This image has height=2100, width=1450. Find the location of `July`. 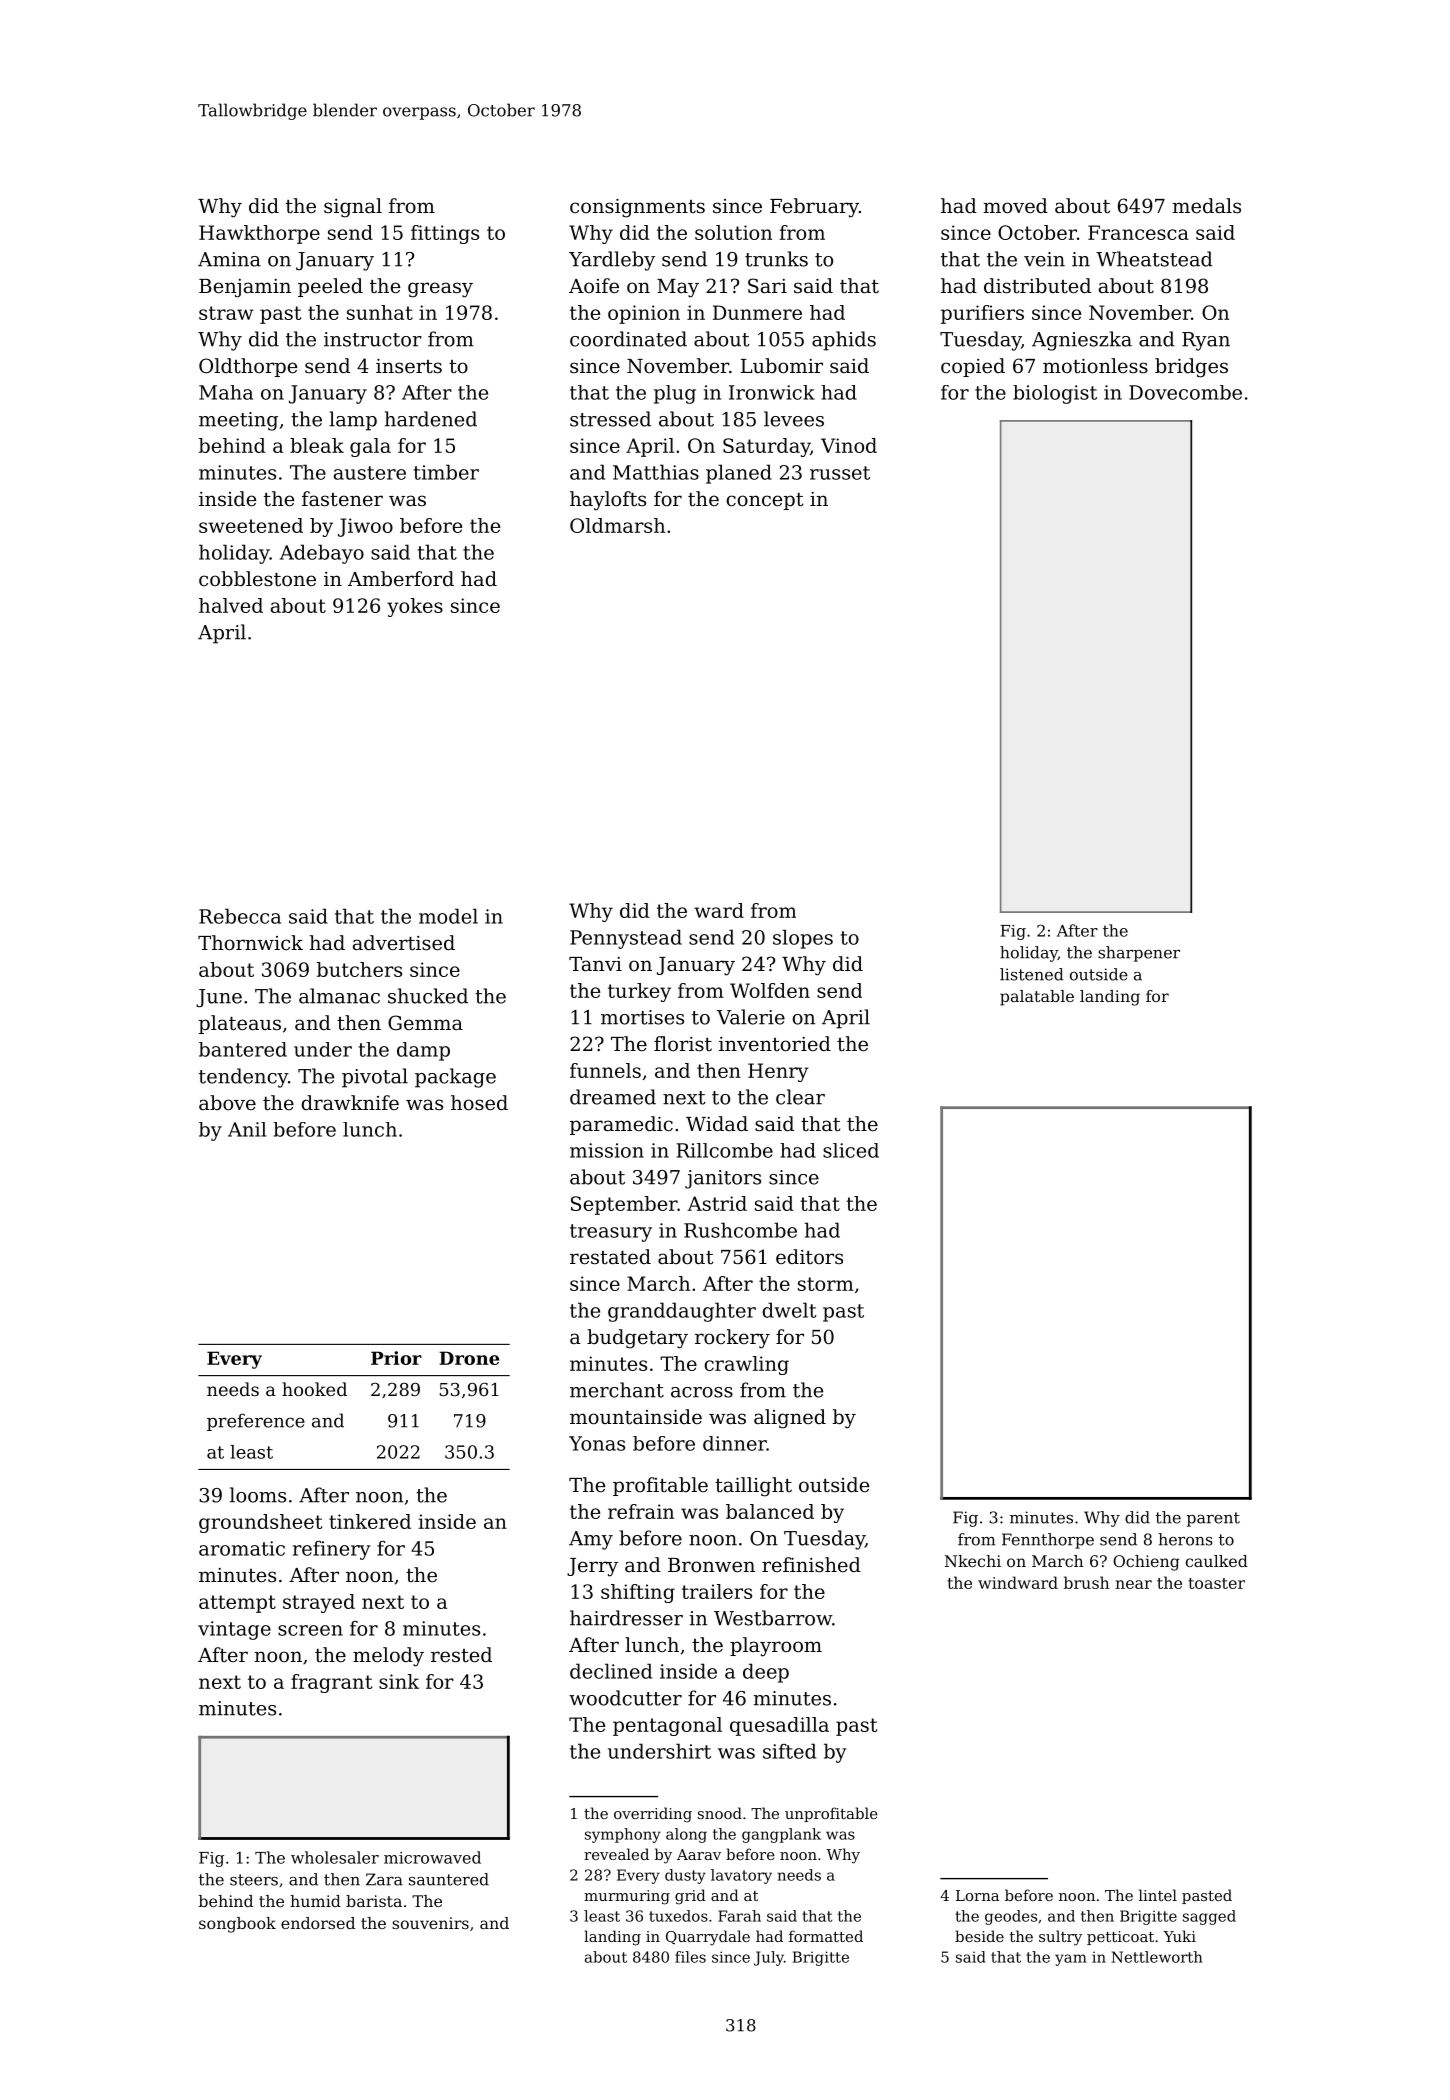

July is located at coordinates (769, 1958).
